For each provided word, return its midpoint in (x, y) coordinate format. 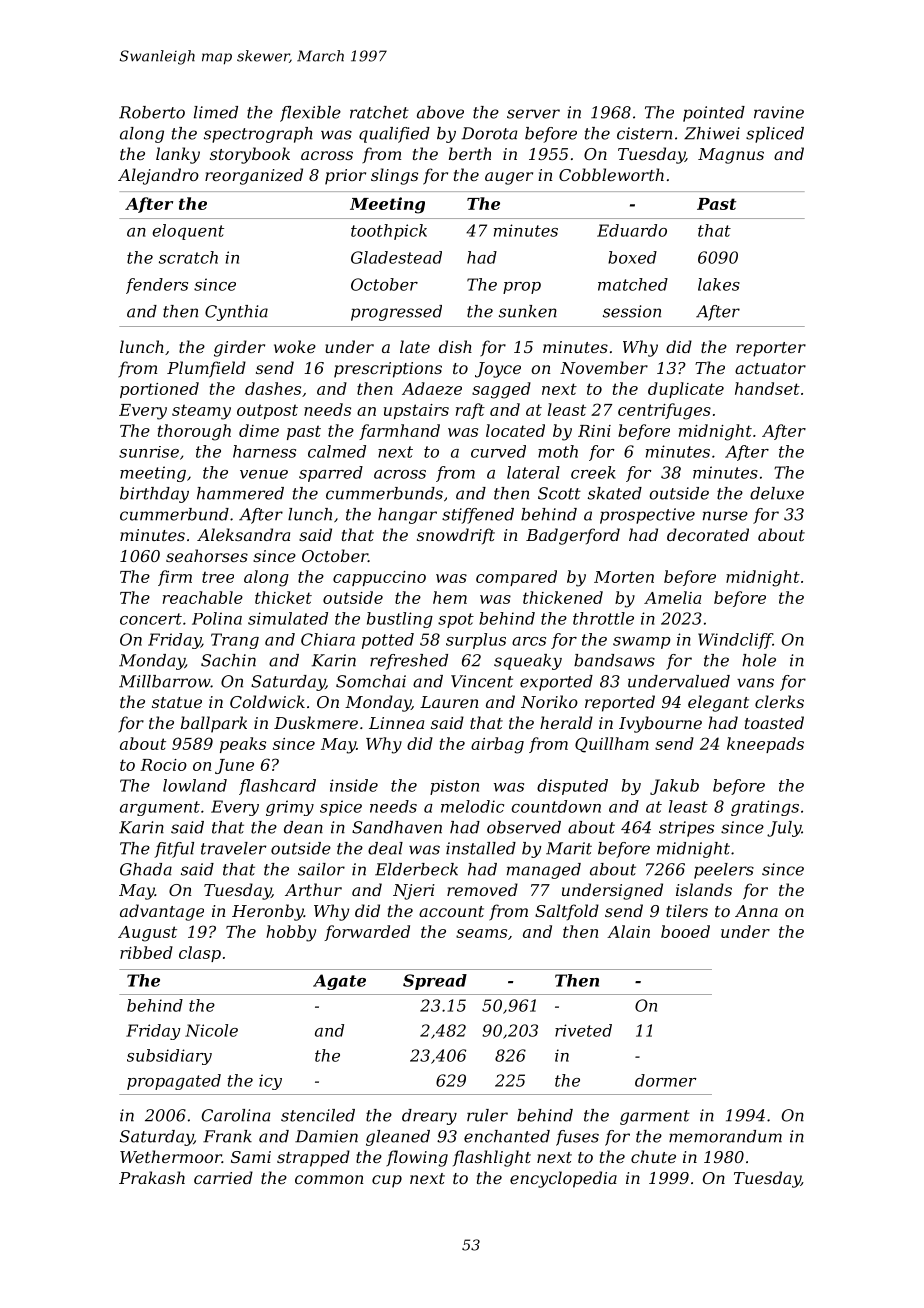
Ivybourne (660, 724)
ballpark (214, 724)
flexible (310, 114)
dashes (273, 388)
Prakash (152, 1177)
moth (558, 451)
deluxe (777, 493)
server (533, 114)
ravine (779, 112)
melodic (472, 806)
